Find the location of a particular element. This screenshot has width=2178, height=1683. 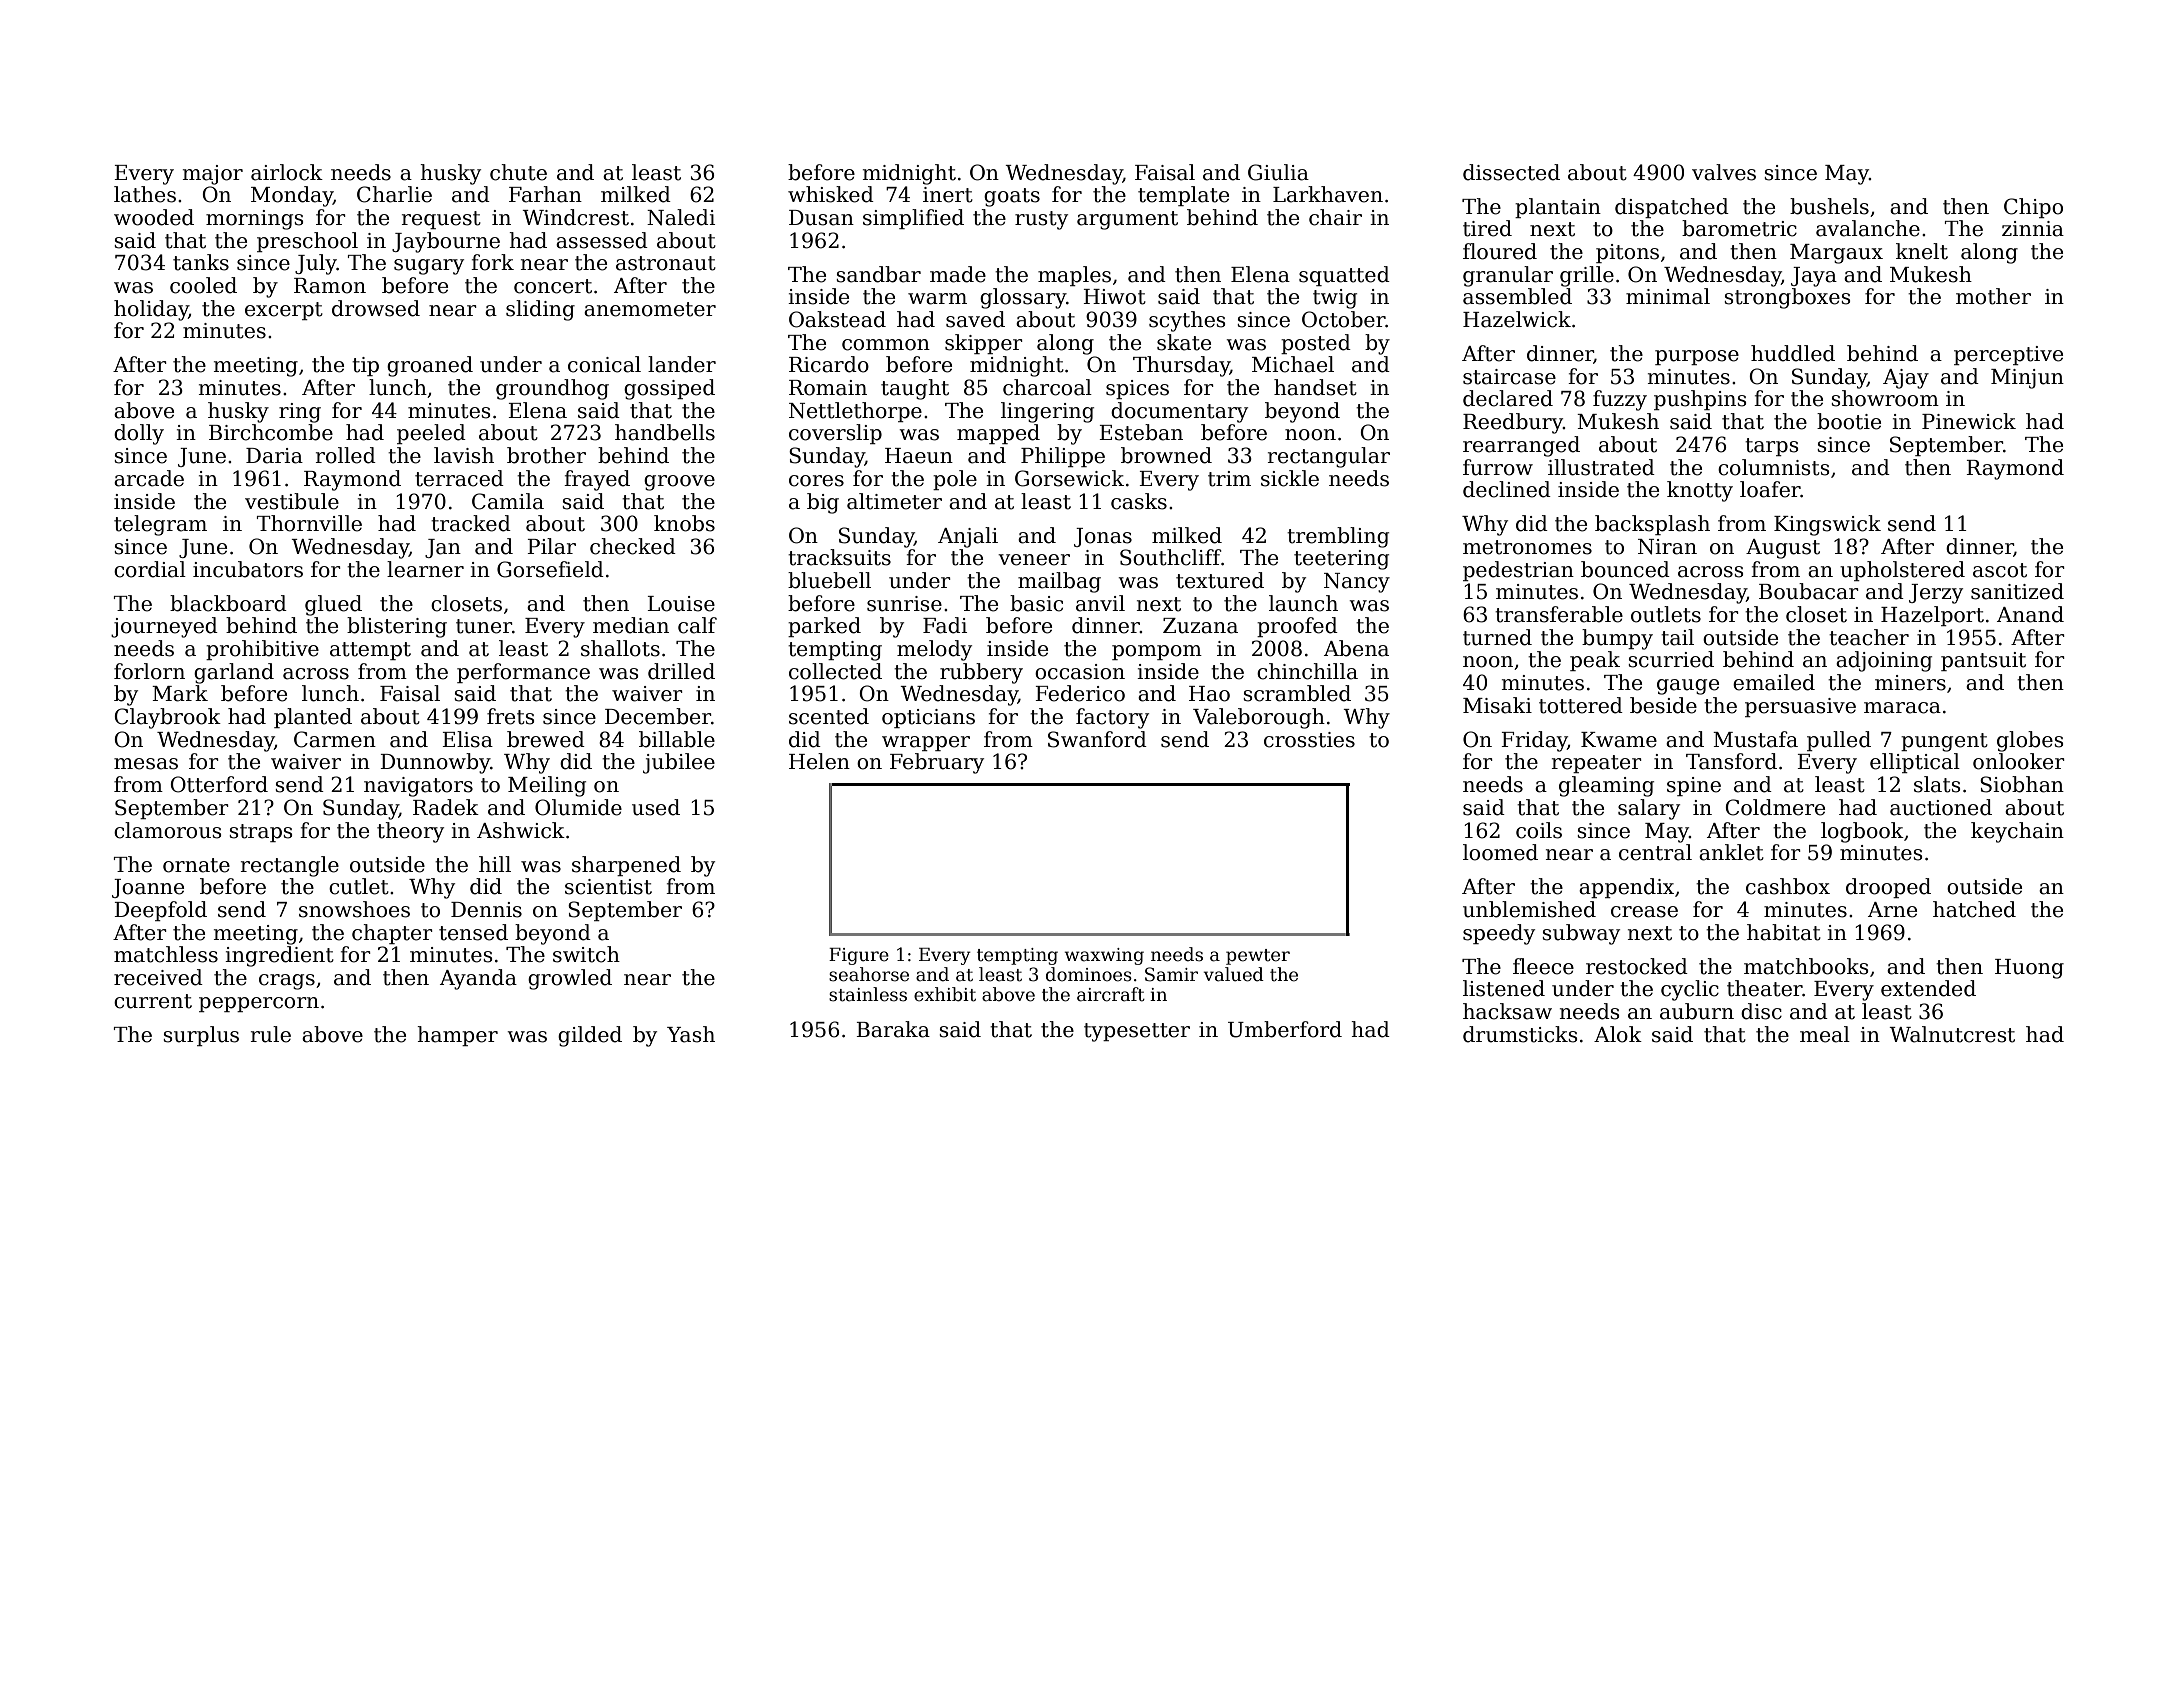

Giulia is located at coordinates (1278, 172).
